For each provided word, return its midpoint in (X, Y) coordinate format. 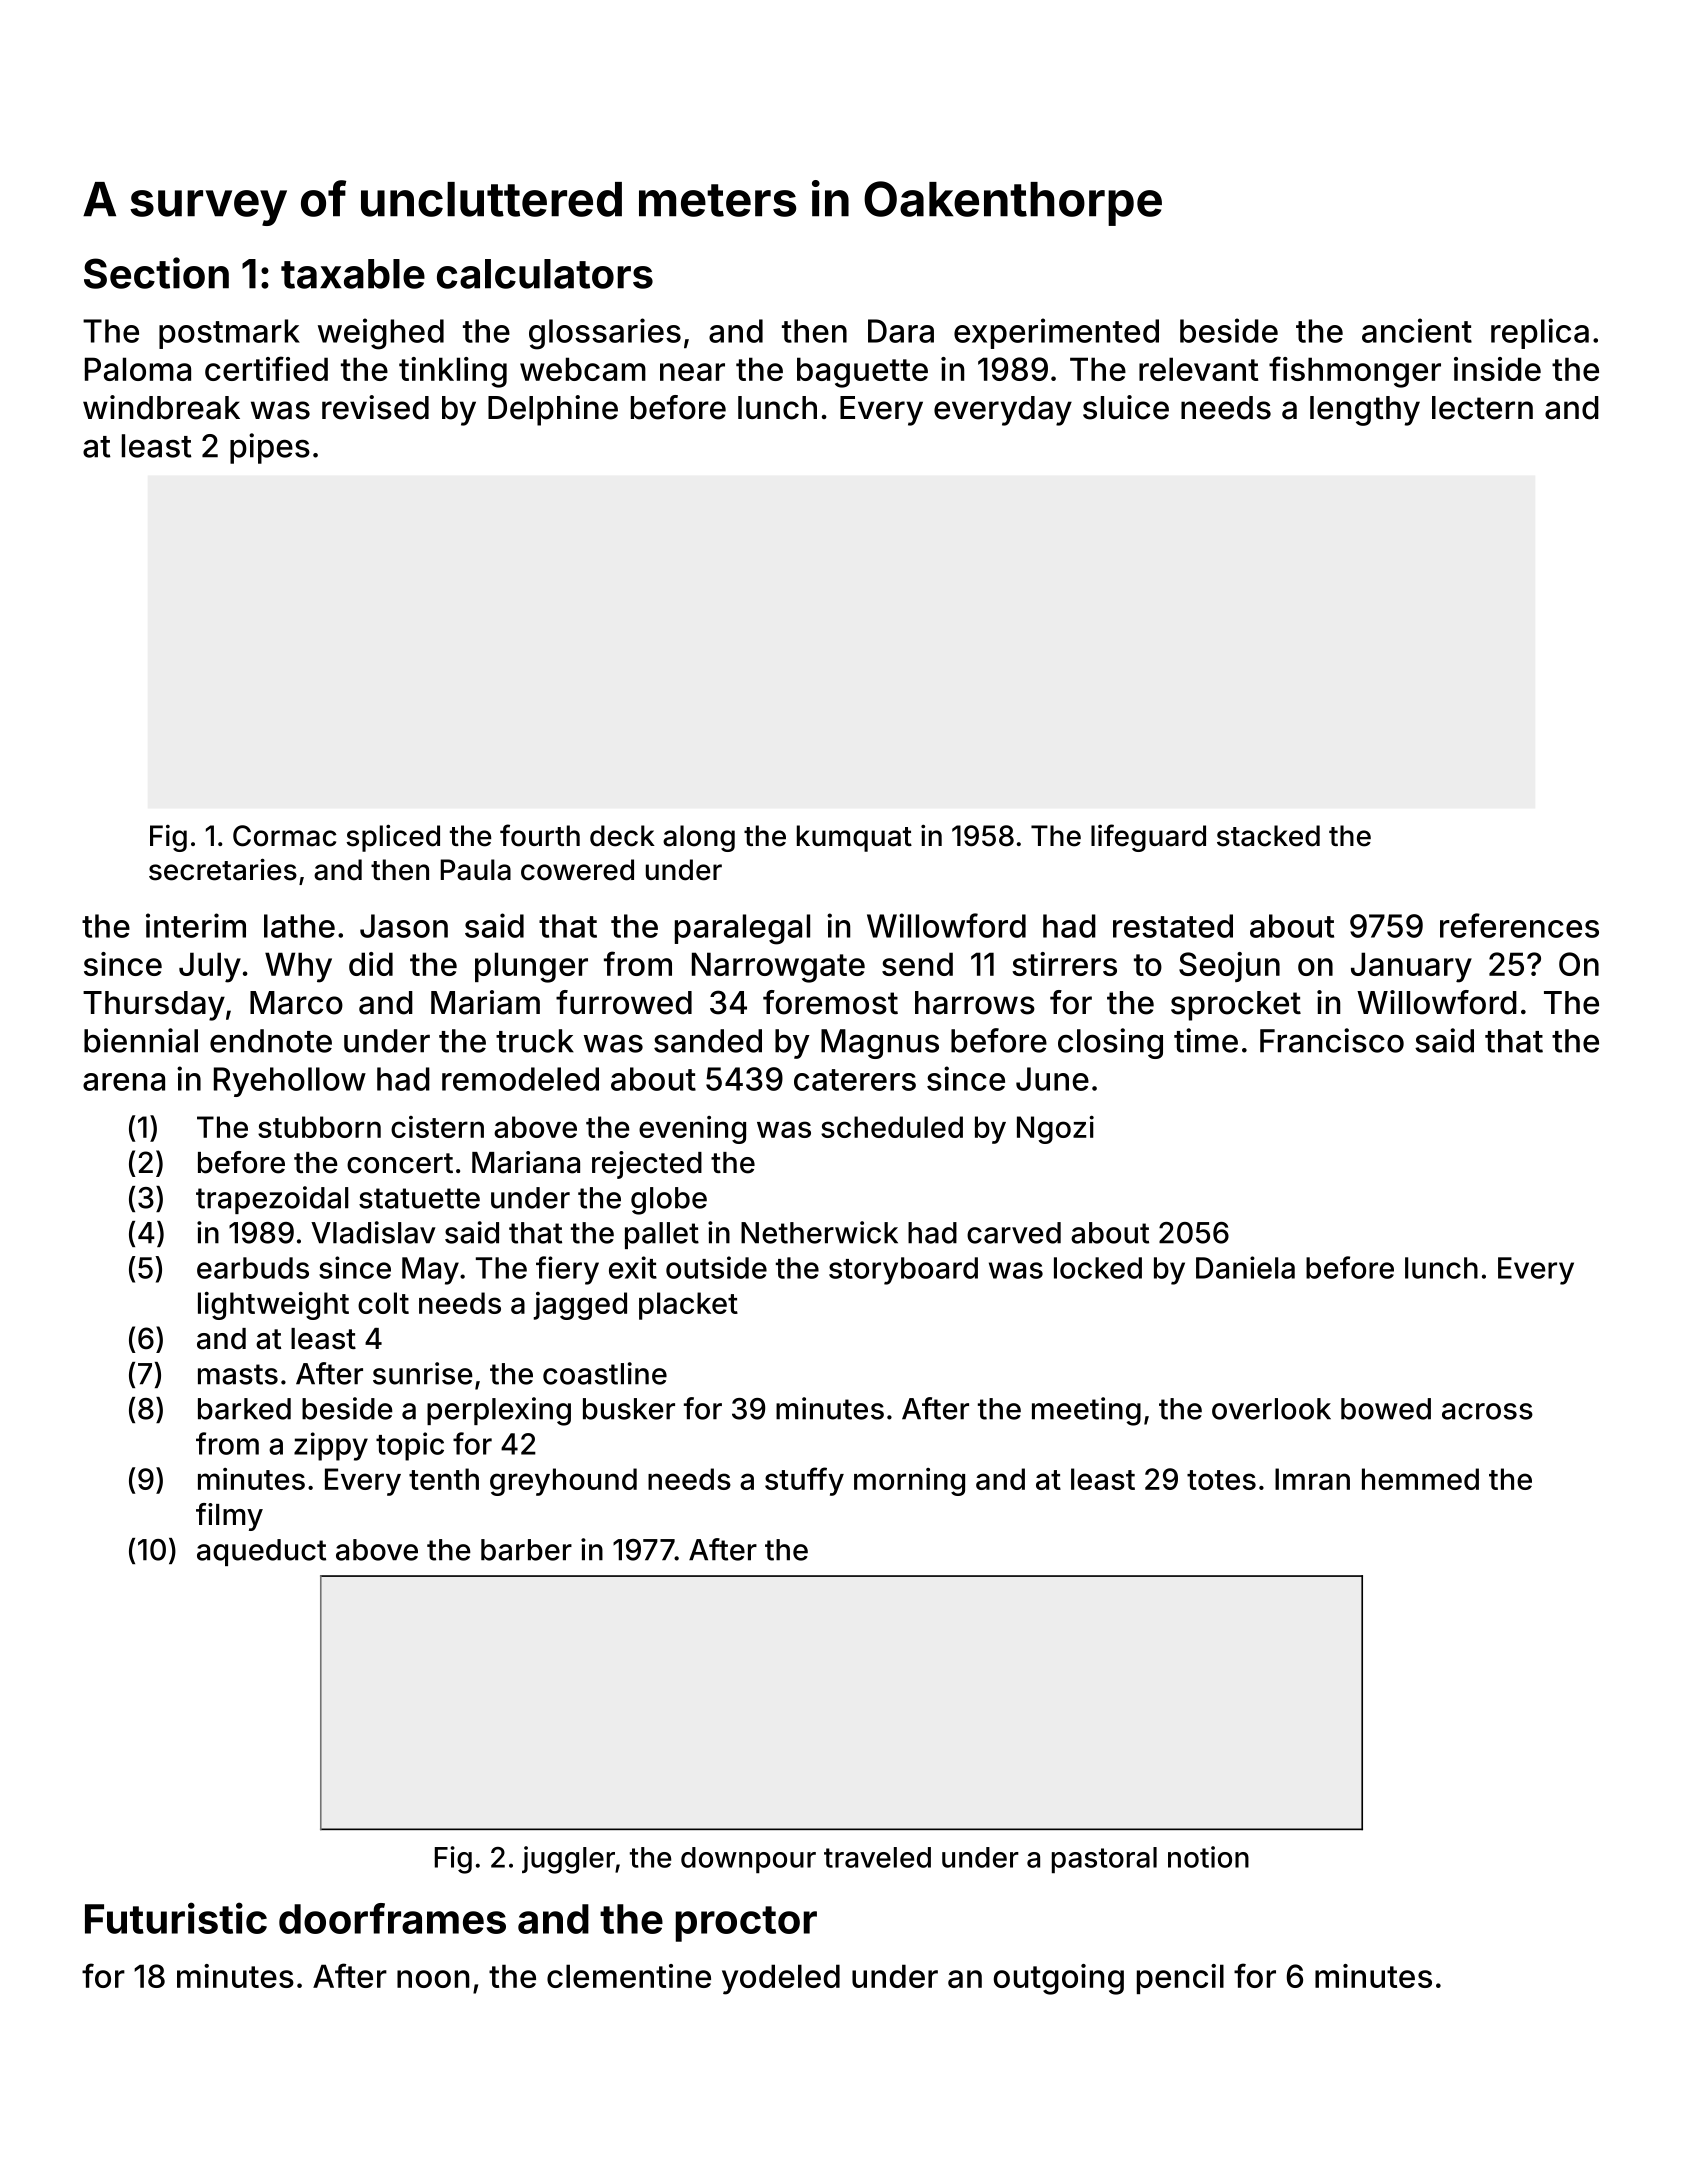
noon (433, 1979)
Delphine (553, 410)
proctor (746, 1924)
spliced (393, 838)
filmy (229, 1517)
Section (156, 273)
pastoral (1104, 1860)
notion (1208, 1857)
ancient (1417, 330)
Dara (901, 331)
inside (1497, 369)
